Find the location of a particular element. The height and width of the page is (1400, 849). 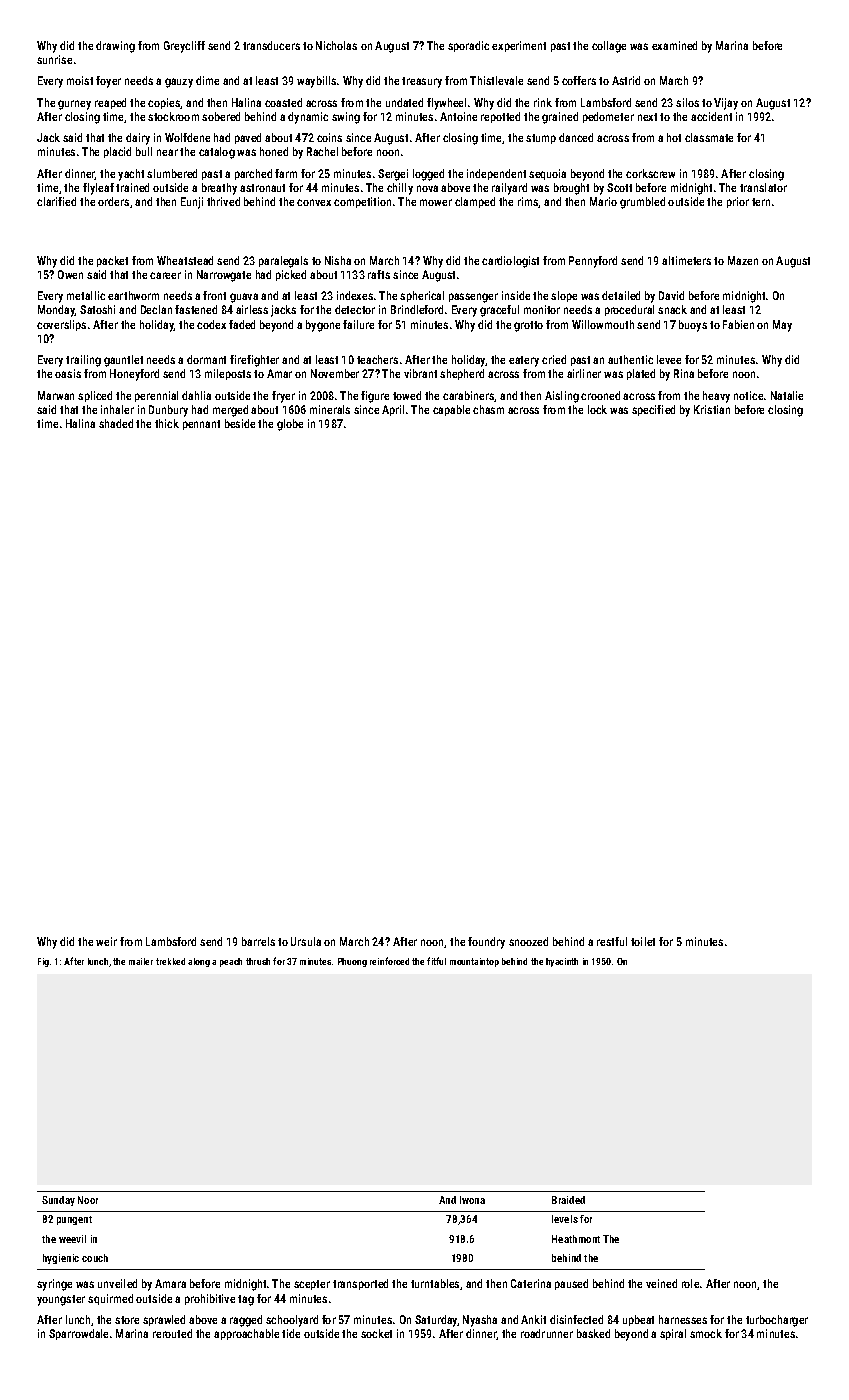

restful is located at coordinates (612, 941).
